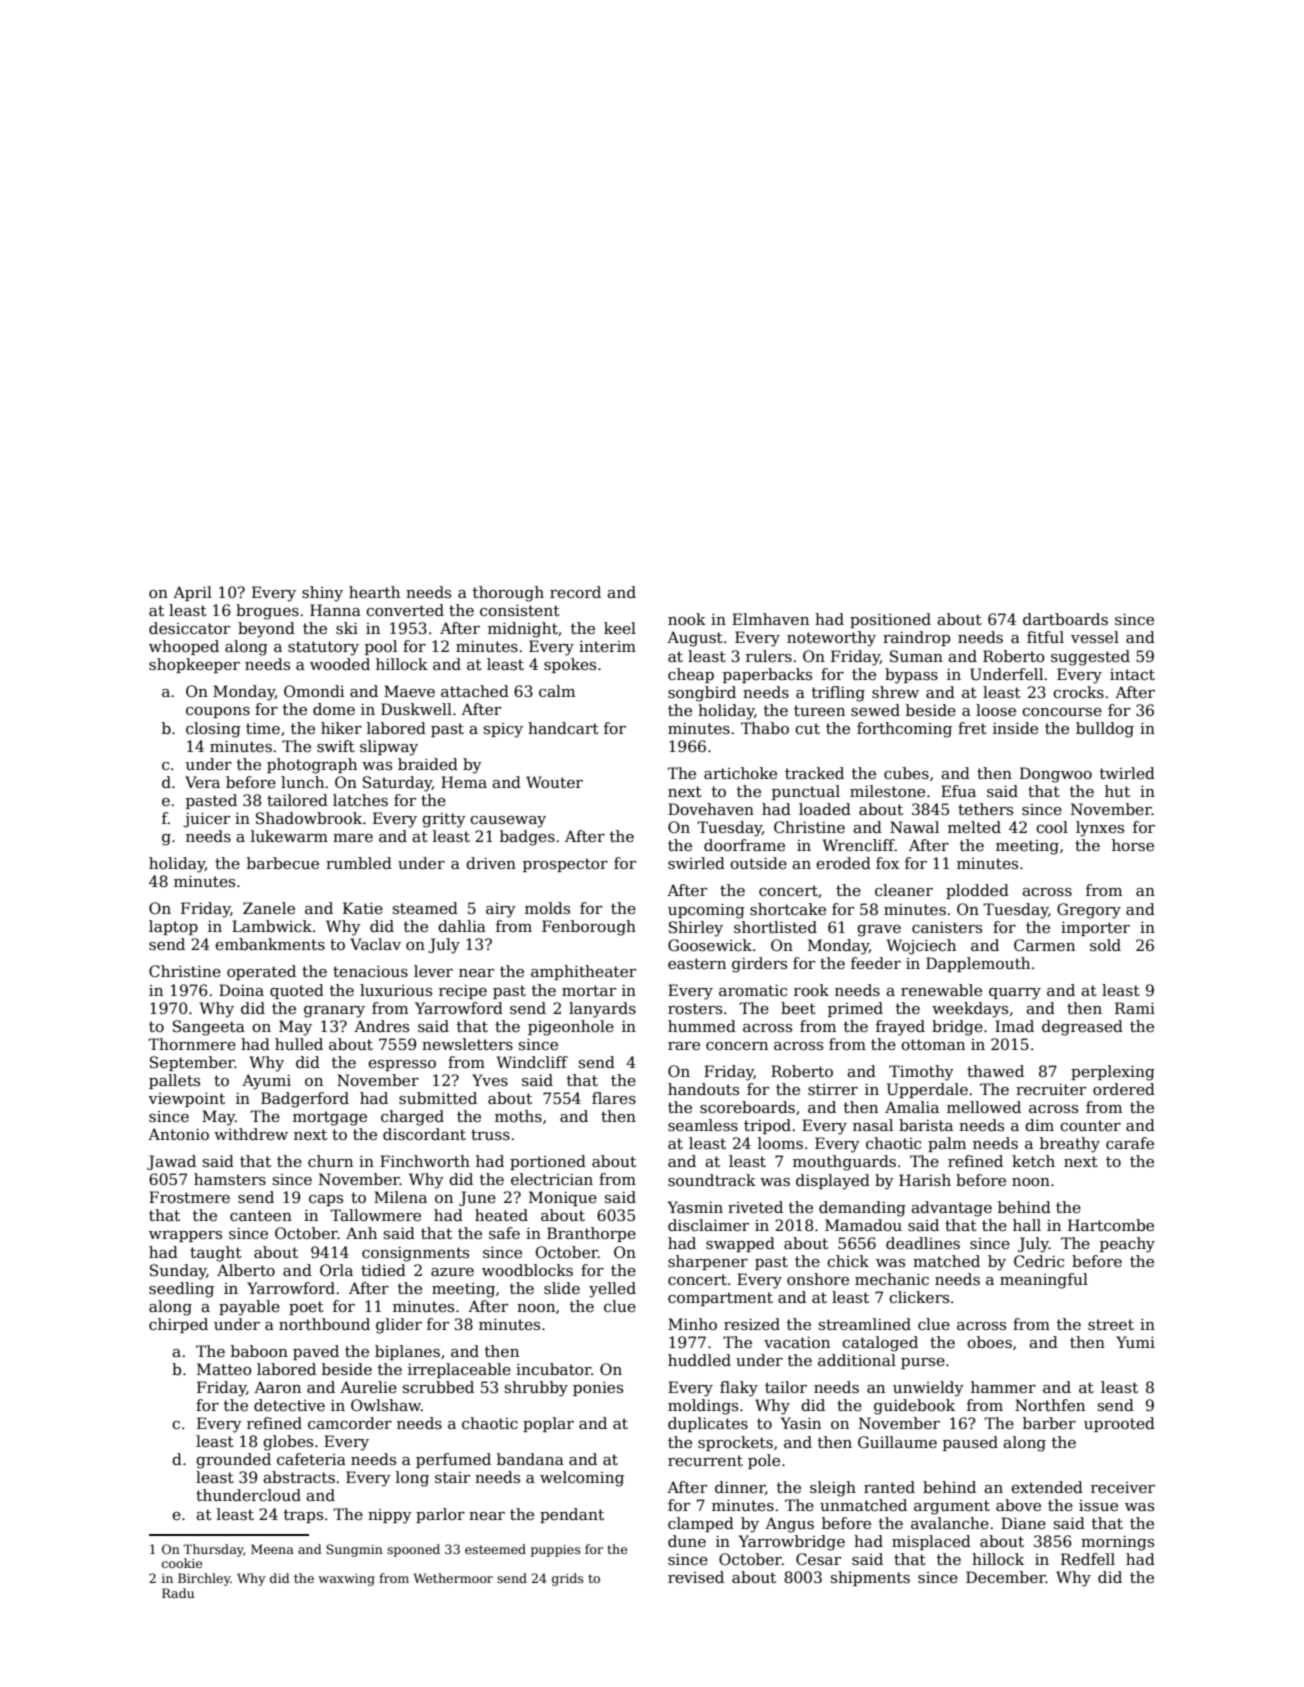 The height and width of the screenshot is (1687, 1304). Describe the element at coordinates (989, 1342) in the screenshot. I see `oboes` at that location.
